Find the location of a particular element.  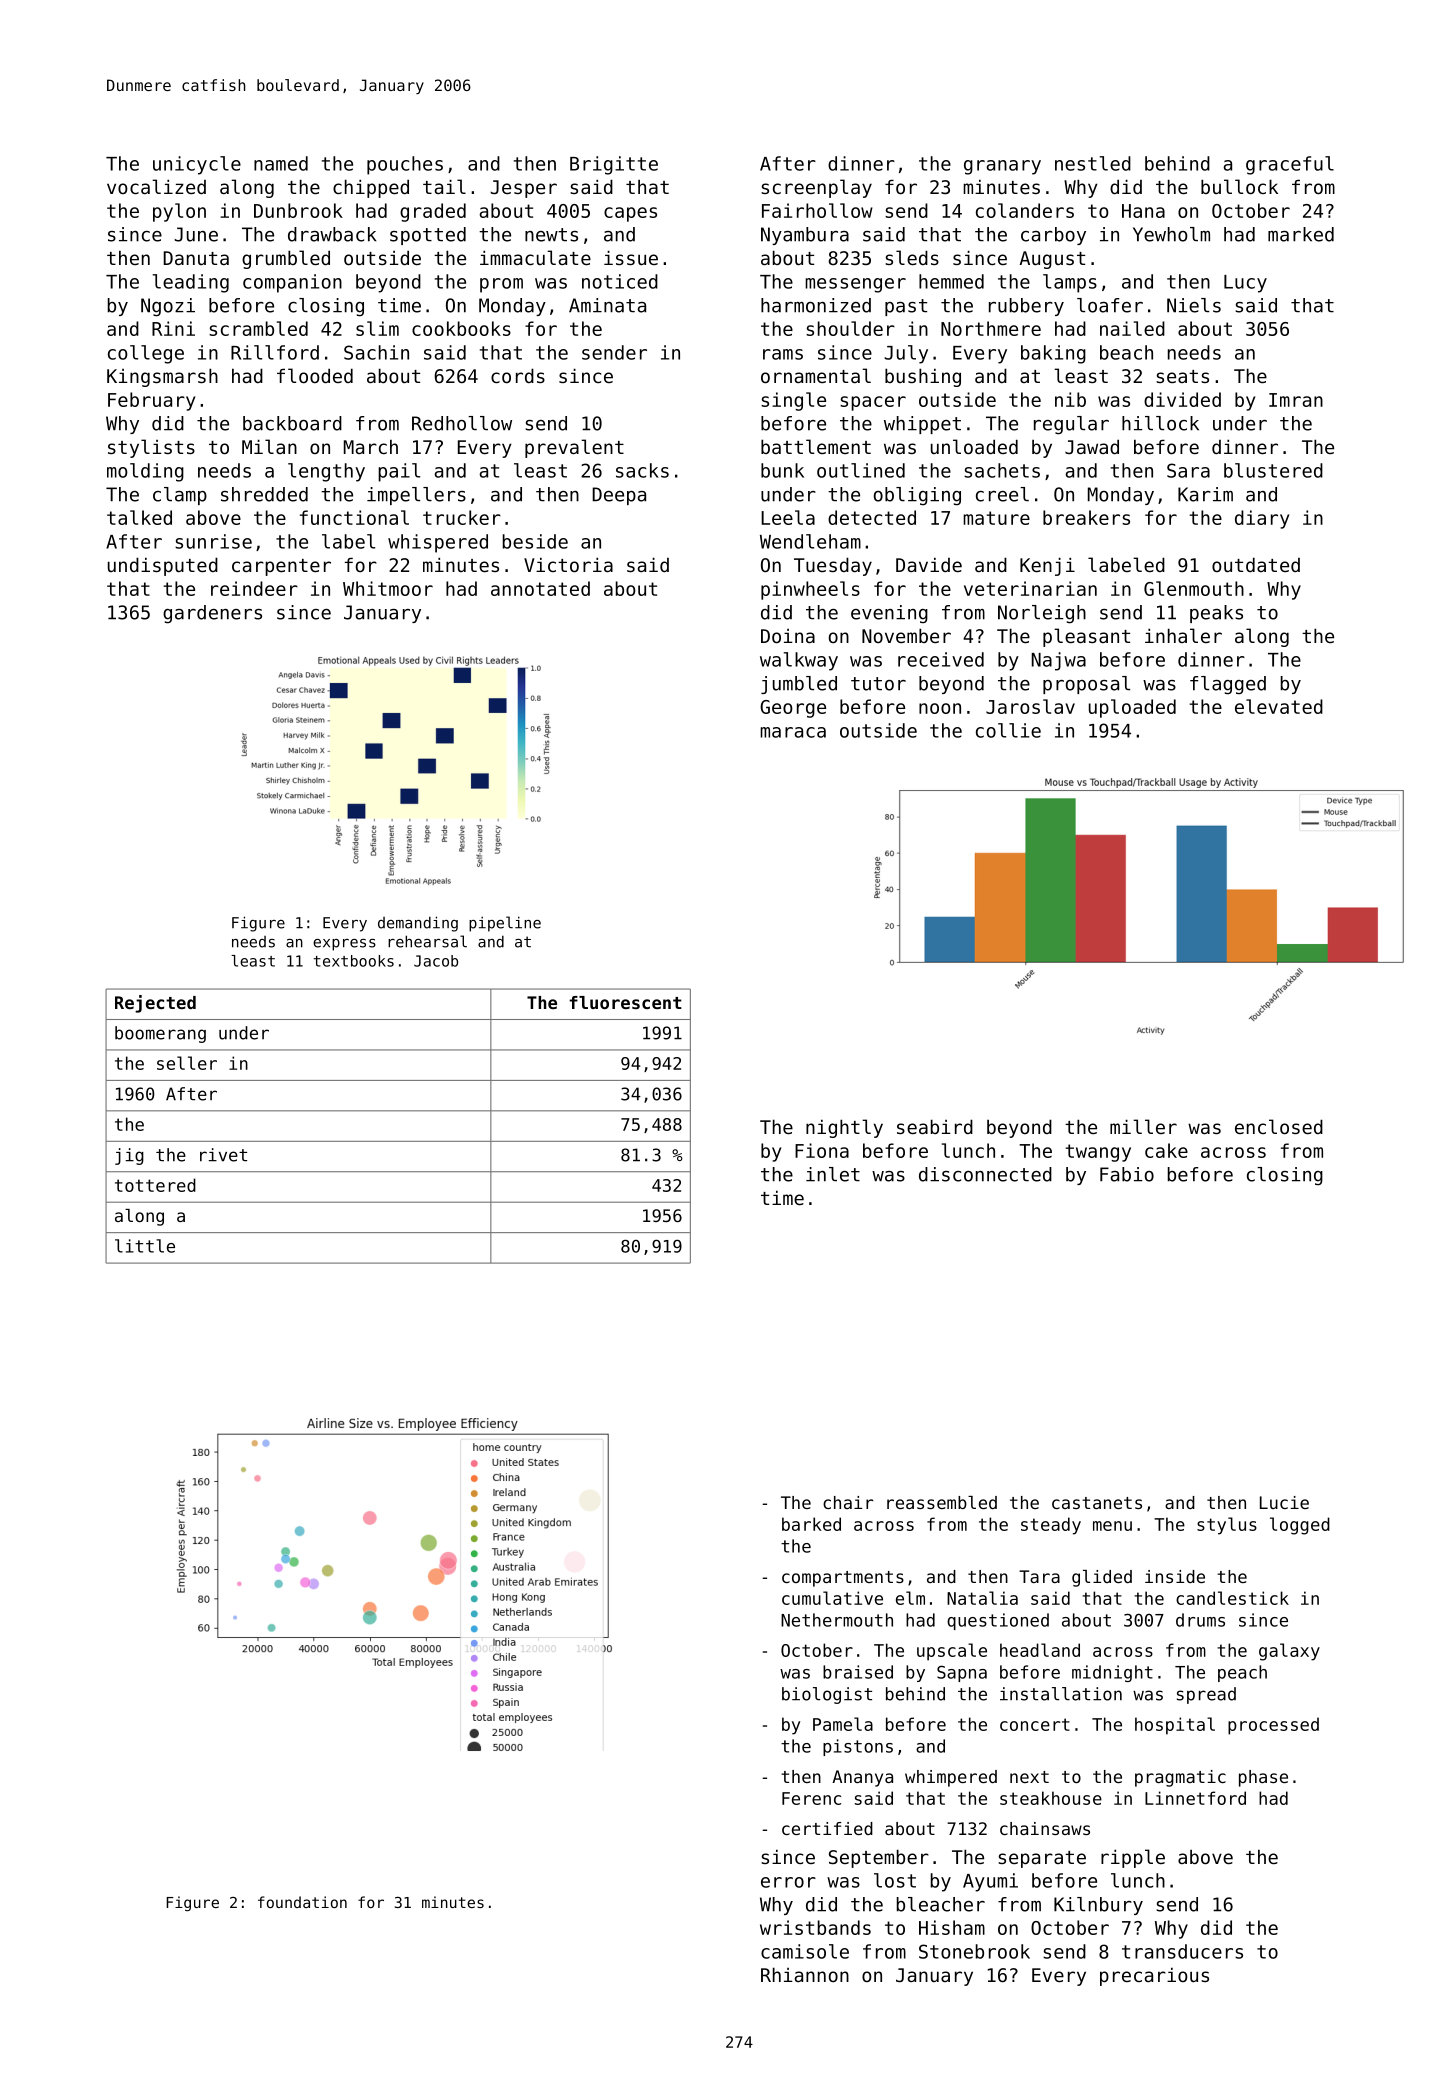

little is located at coordinates (145, 1246).
